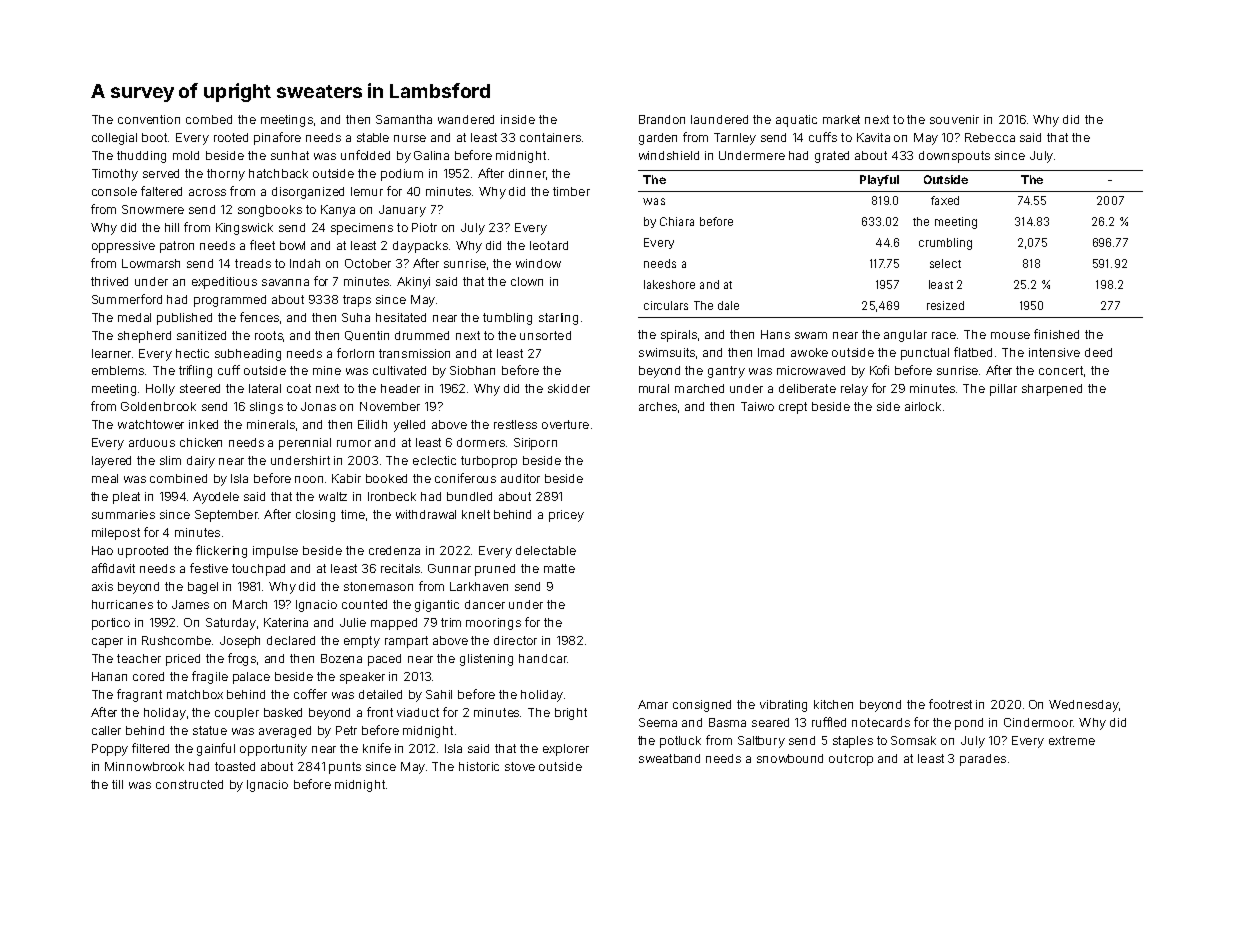 Image resolution: width=1233 pixels, height=952 pixels. What do you see at coordinates (950, 704) in the image?
I see `footrest` at bounding box center [950, 704].
